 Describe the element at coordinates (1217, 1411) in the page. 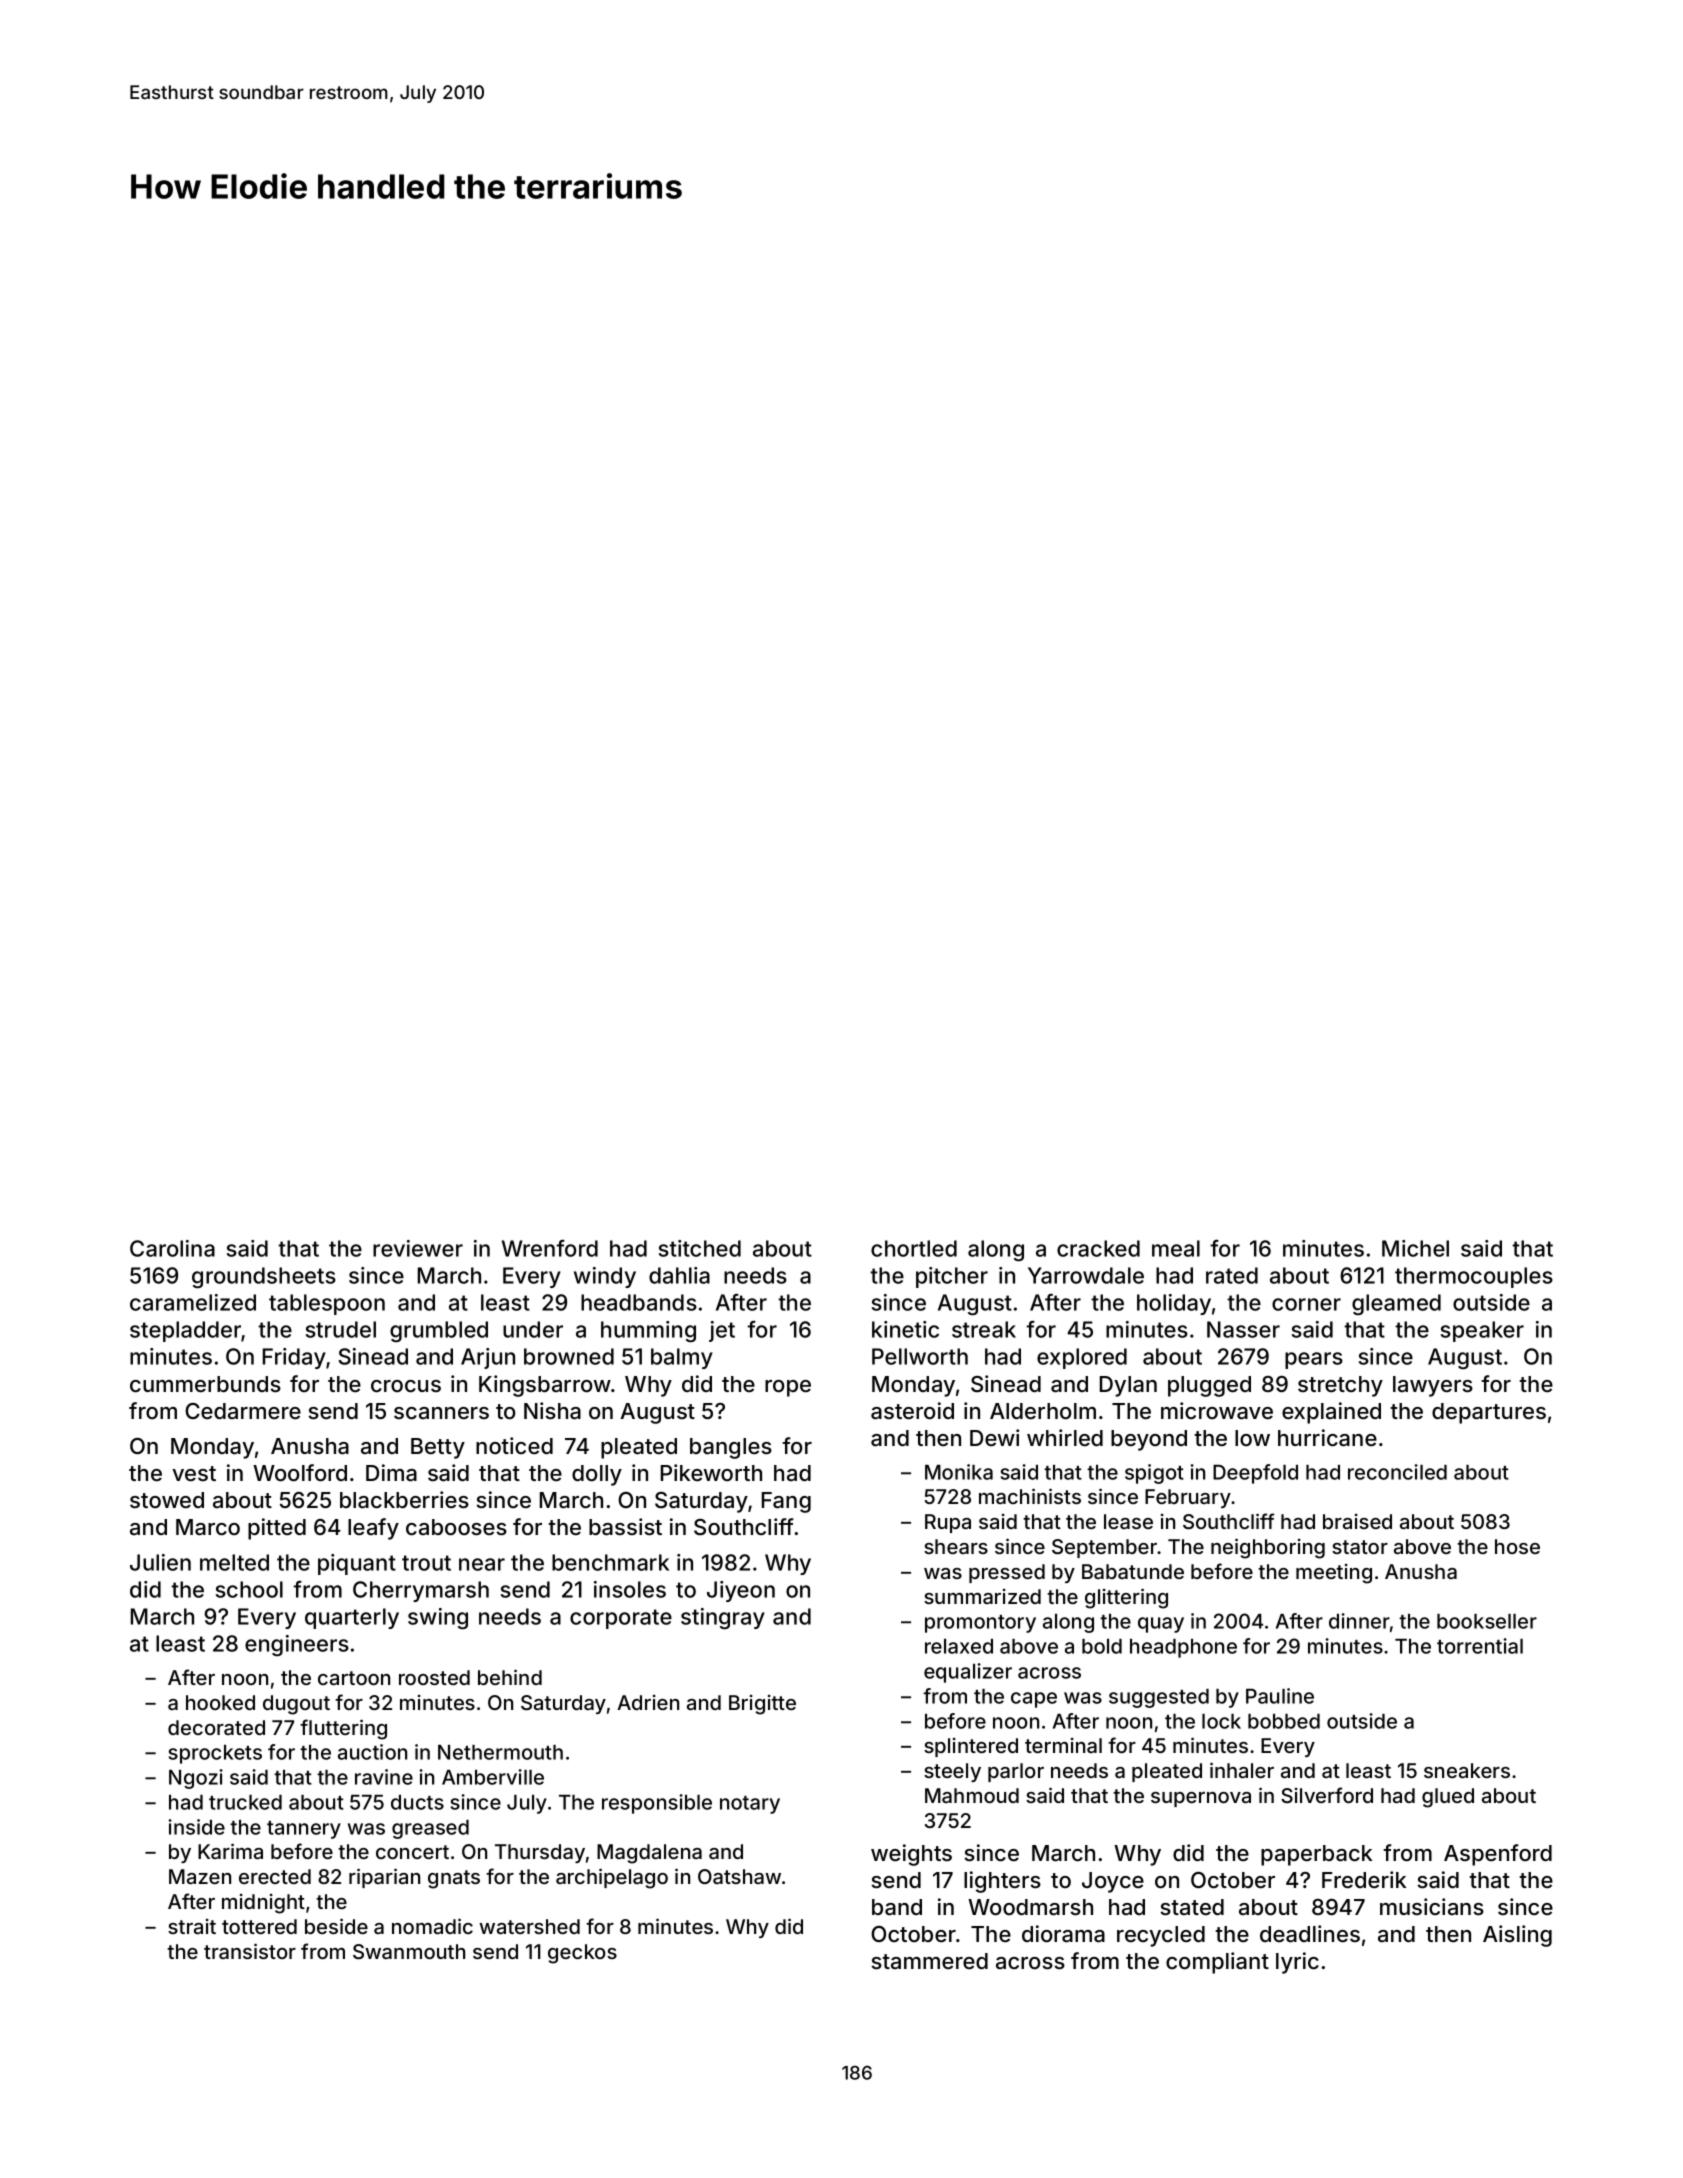

I see `microwave` at that location.
